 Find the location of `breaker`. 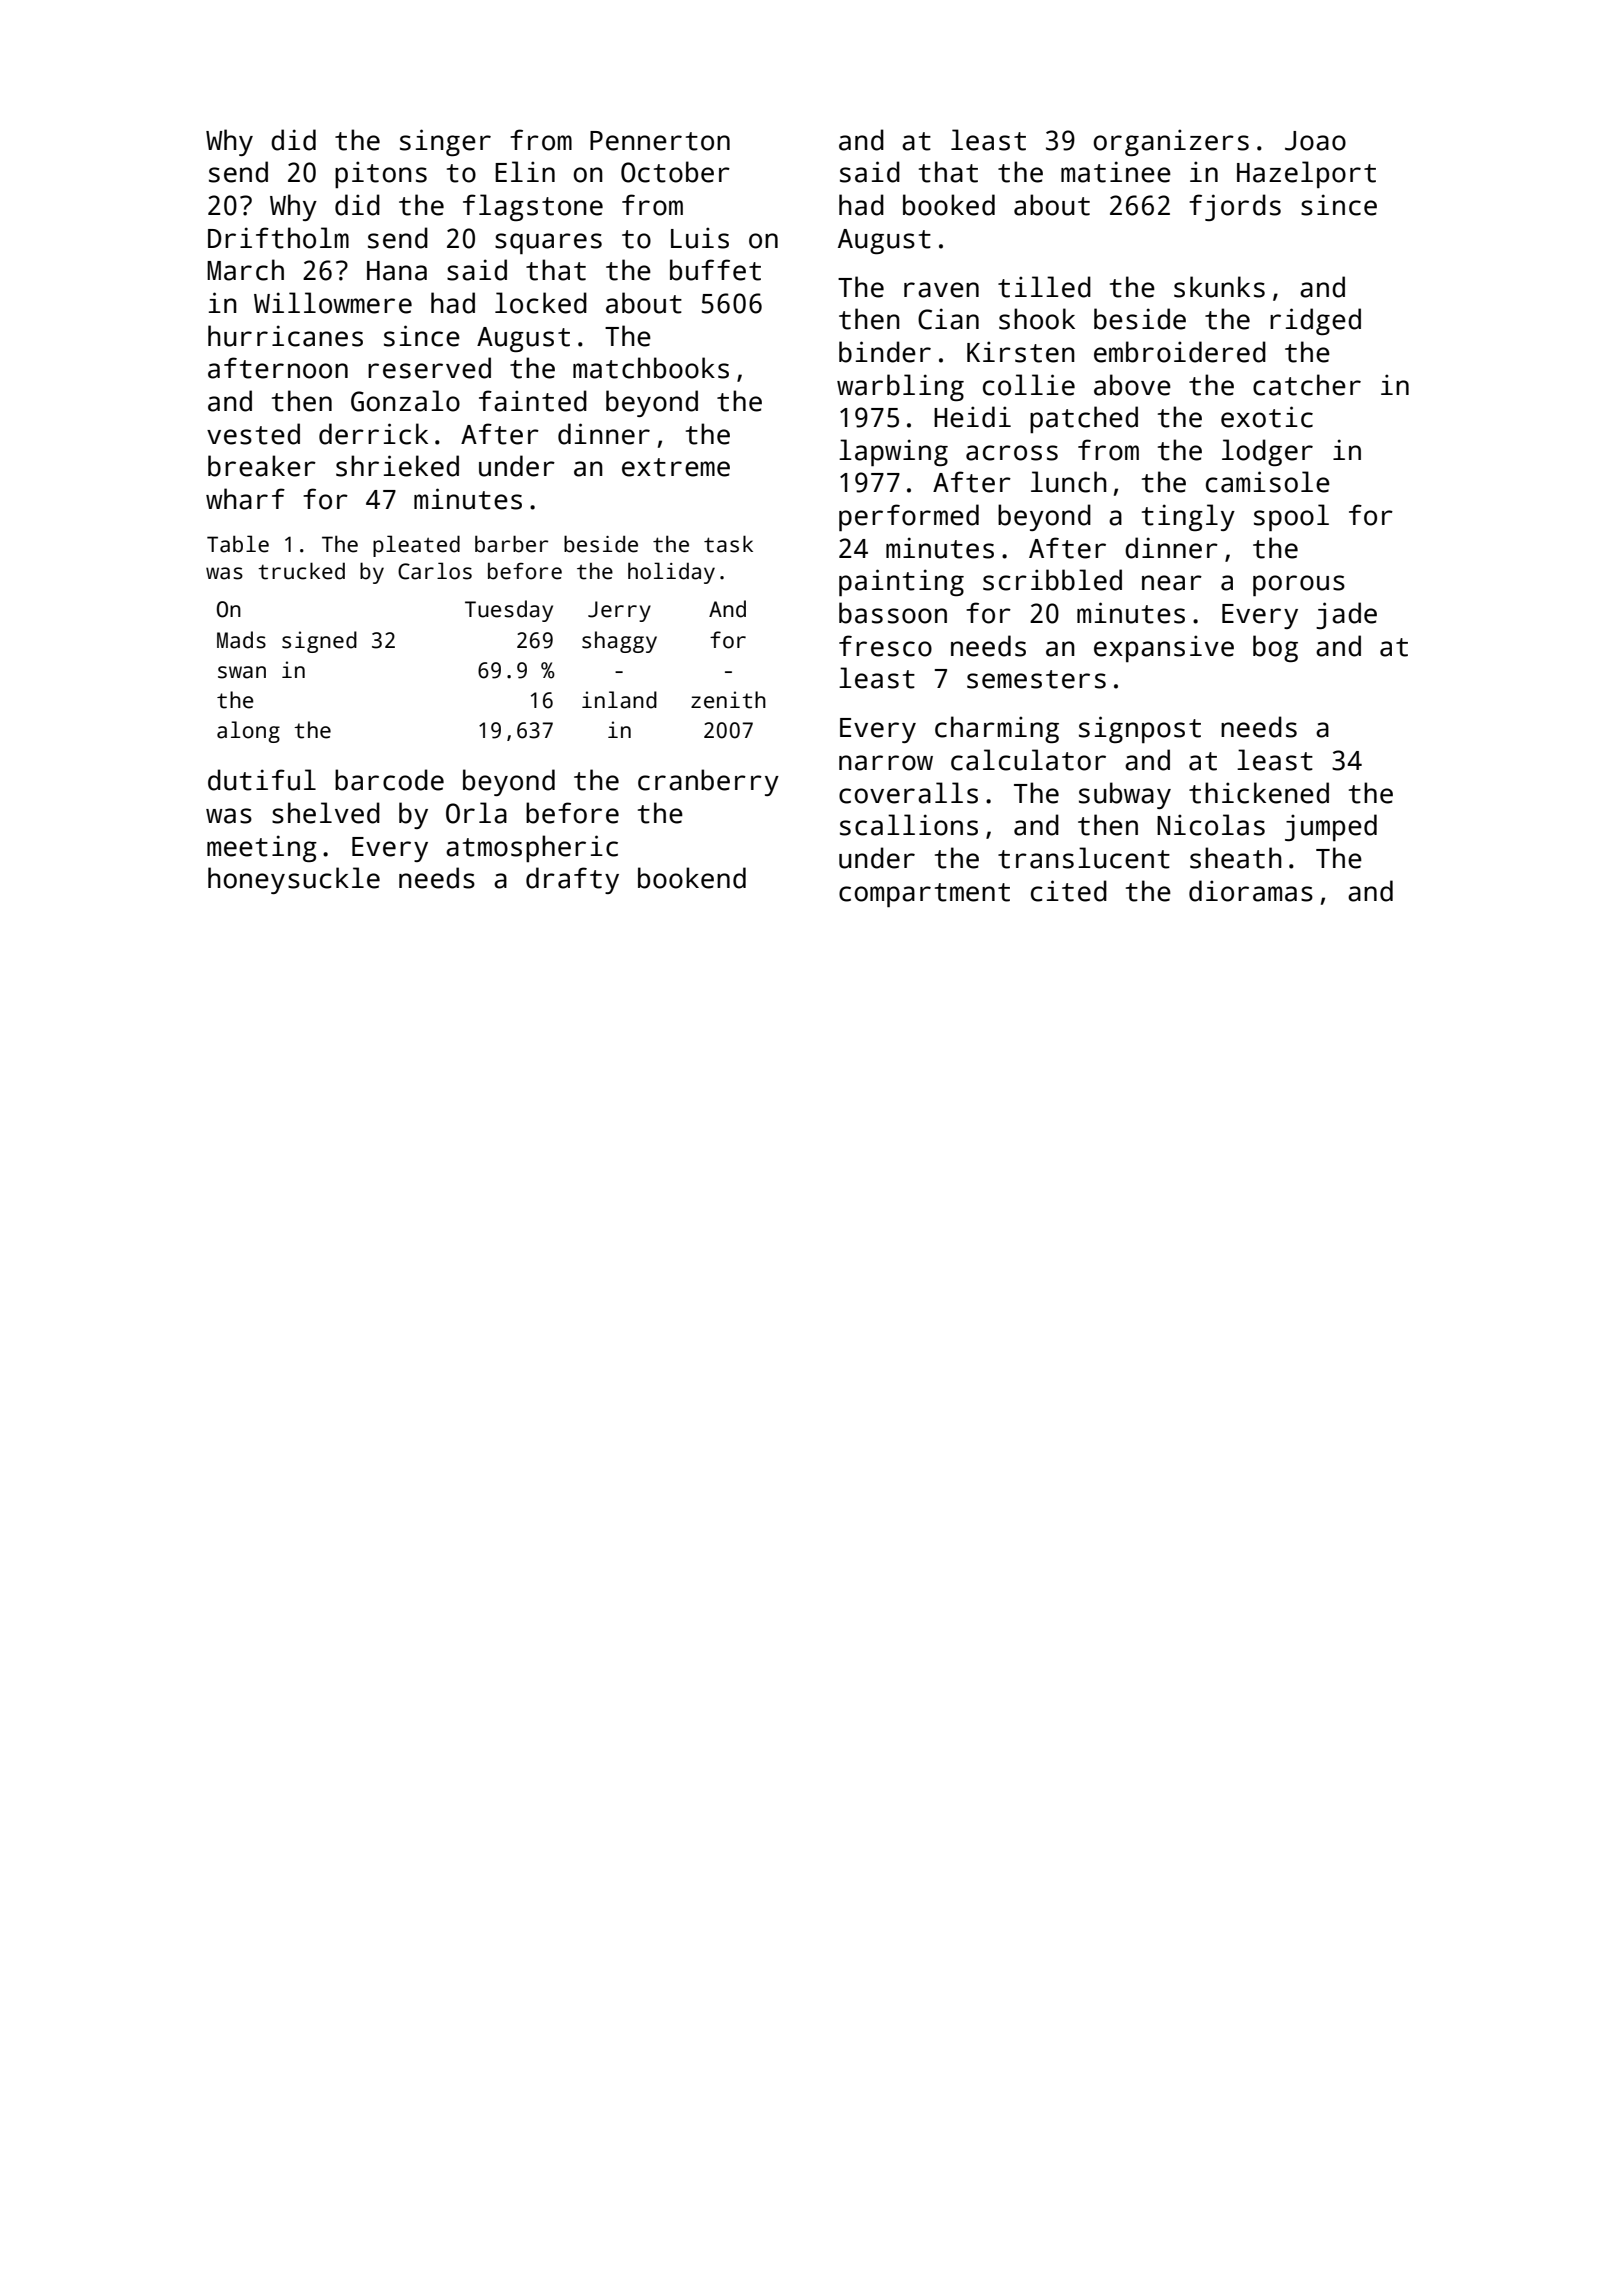

breaker is located at coordinates (262, 466).
